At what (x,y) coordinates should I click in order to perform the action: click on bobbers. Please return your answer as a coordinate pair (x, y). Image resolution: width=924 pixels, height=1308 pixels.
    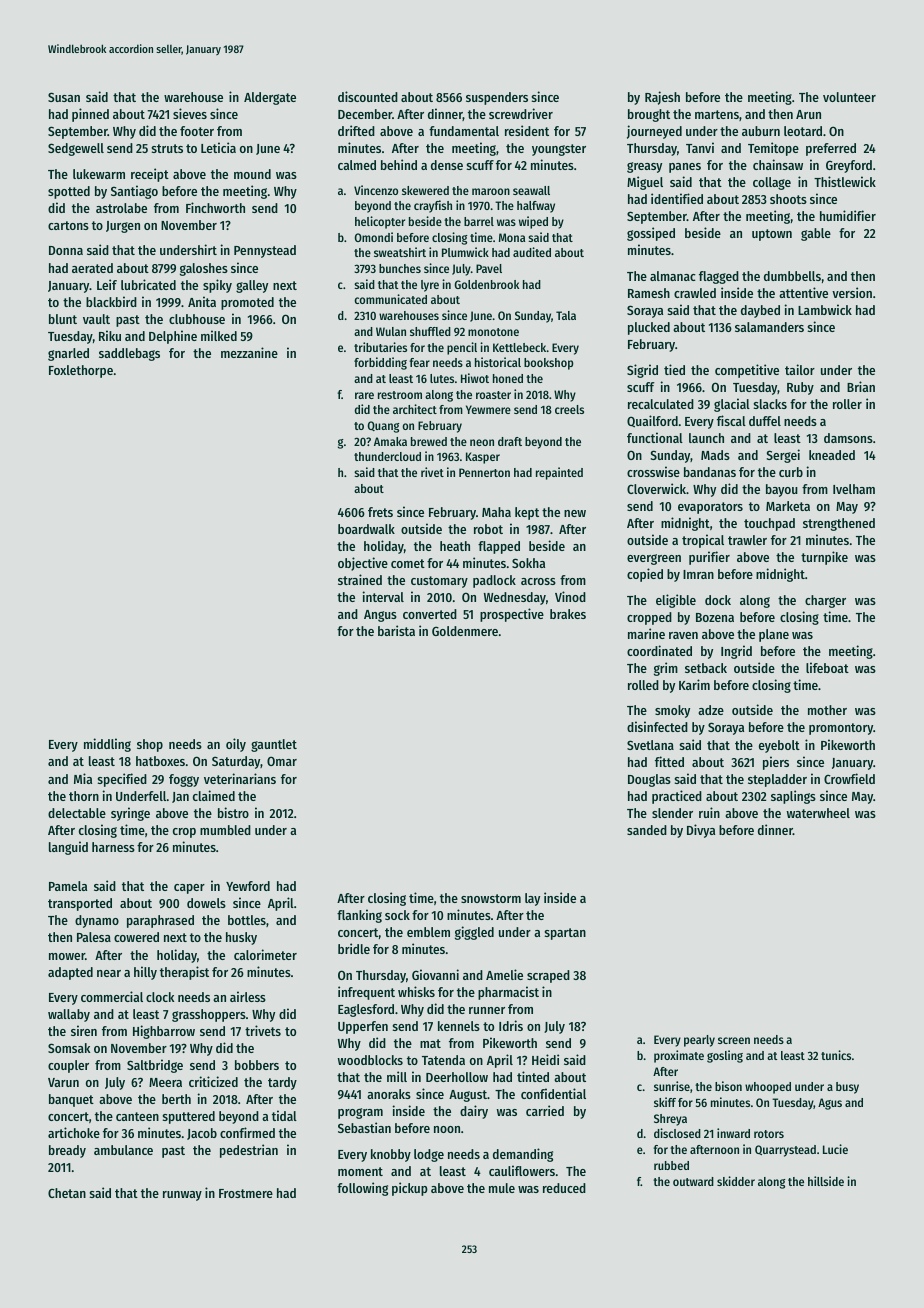
    Looking at the image, I should click on (257, 1065).
